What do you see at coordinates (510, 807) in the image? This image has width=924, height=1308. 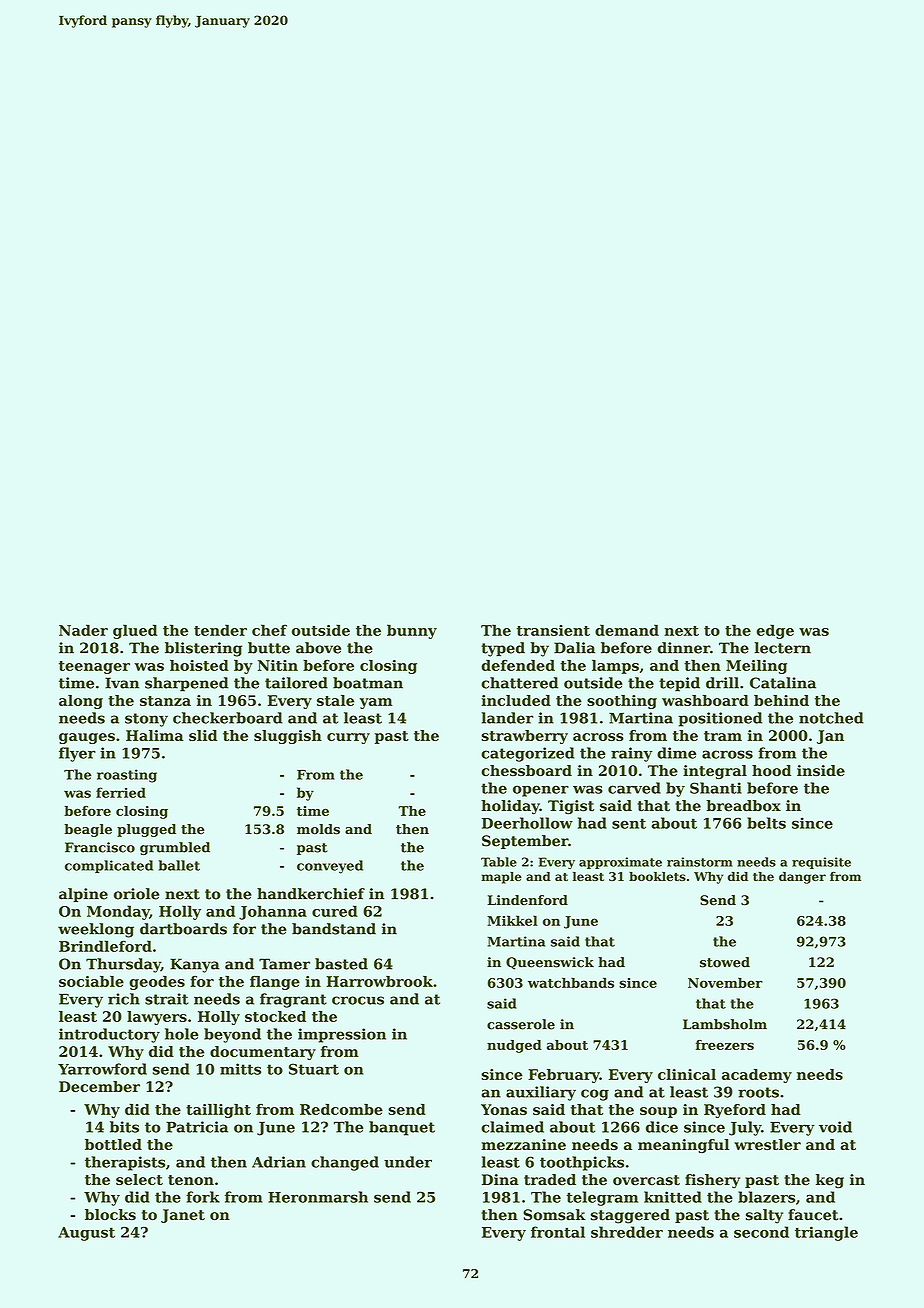 I see `holiday` at bounding box center [510, 807].
